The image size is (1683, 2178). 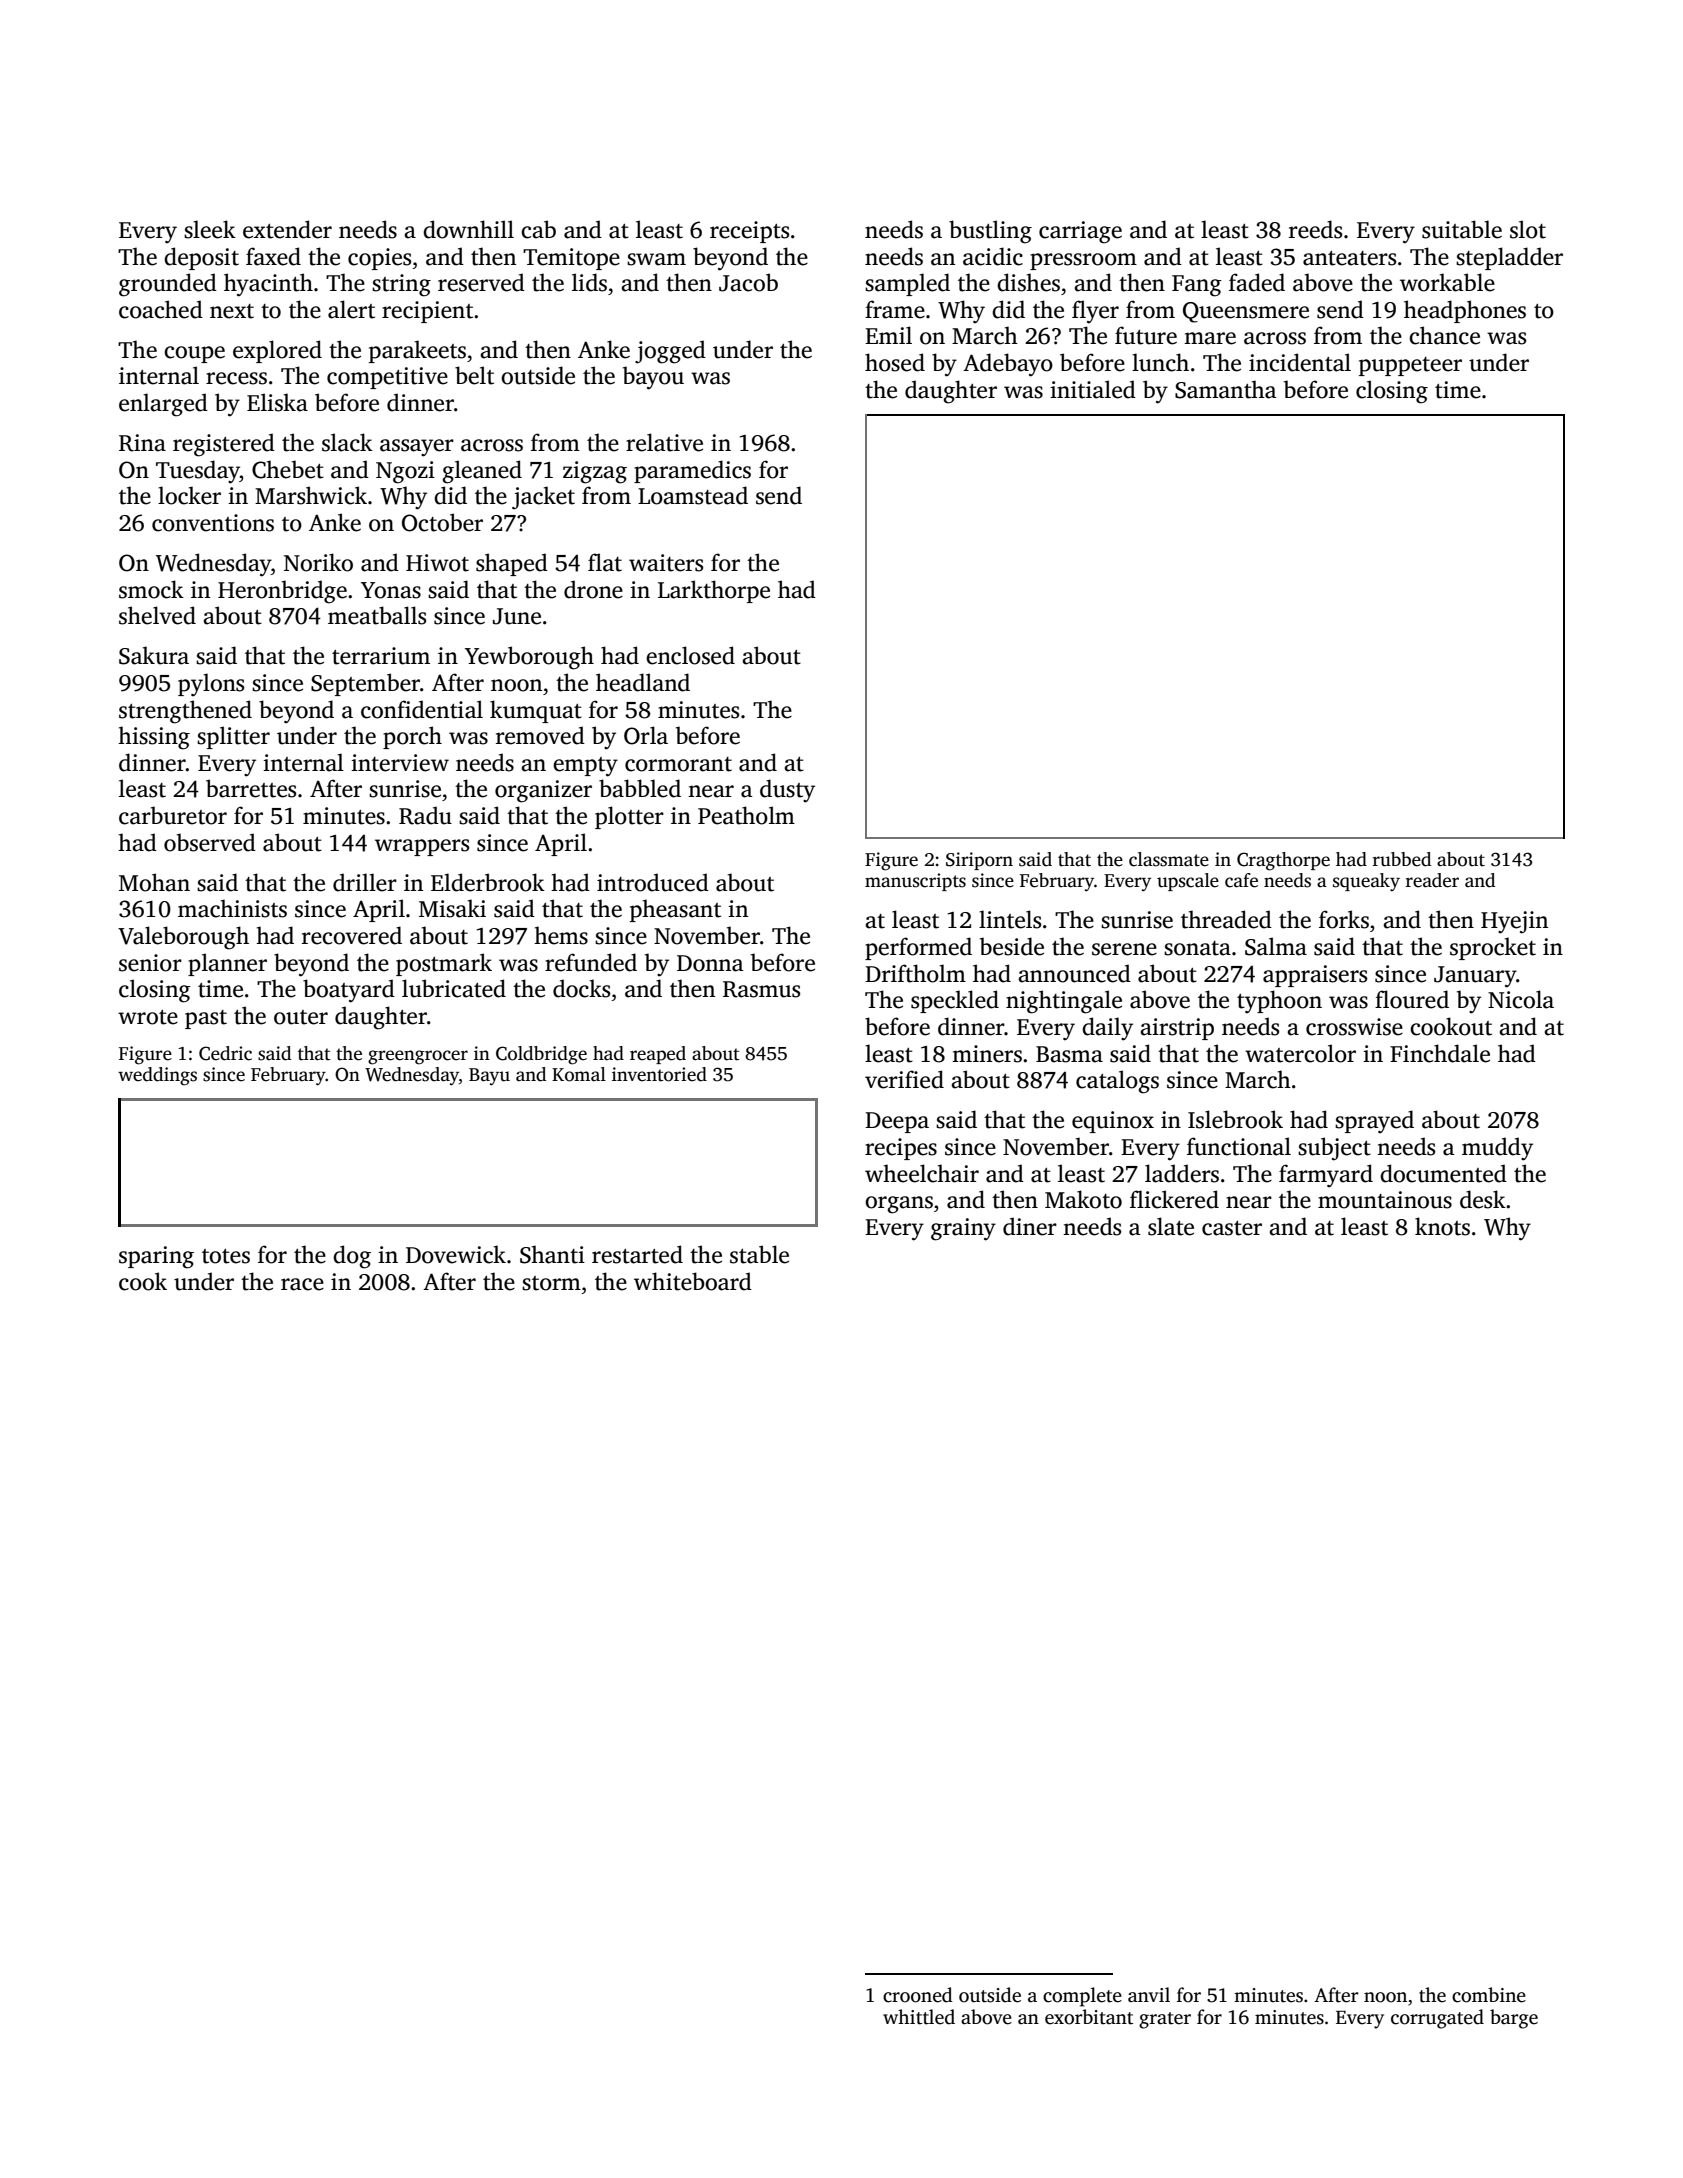 What do you see at coordinates (918, 1995) in the screenshot?
I see `crooned` at bounding box center [918, 1995].
